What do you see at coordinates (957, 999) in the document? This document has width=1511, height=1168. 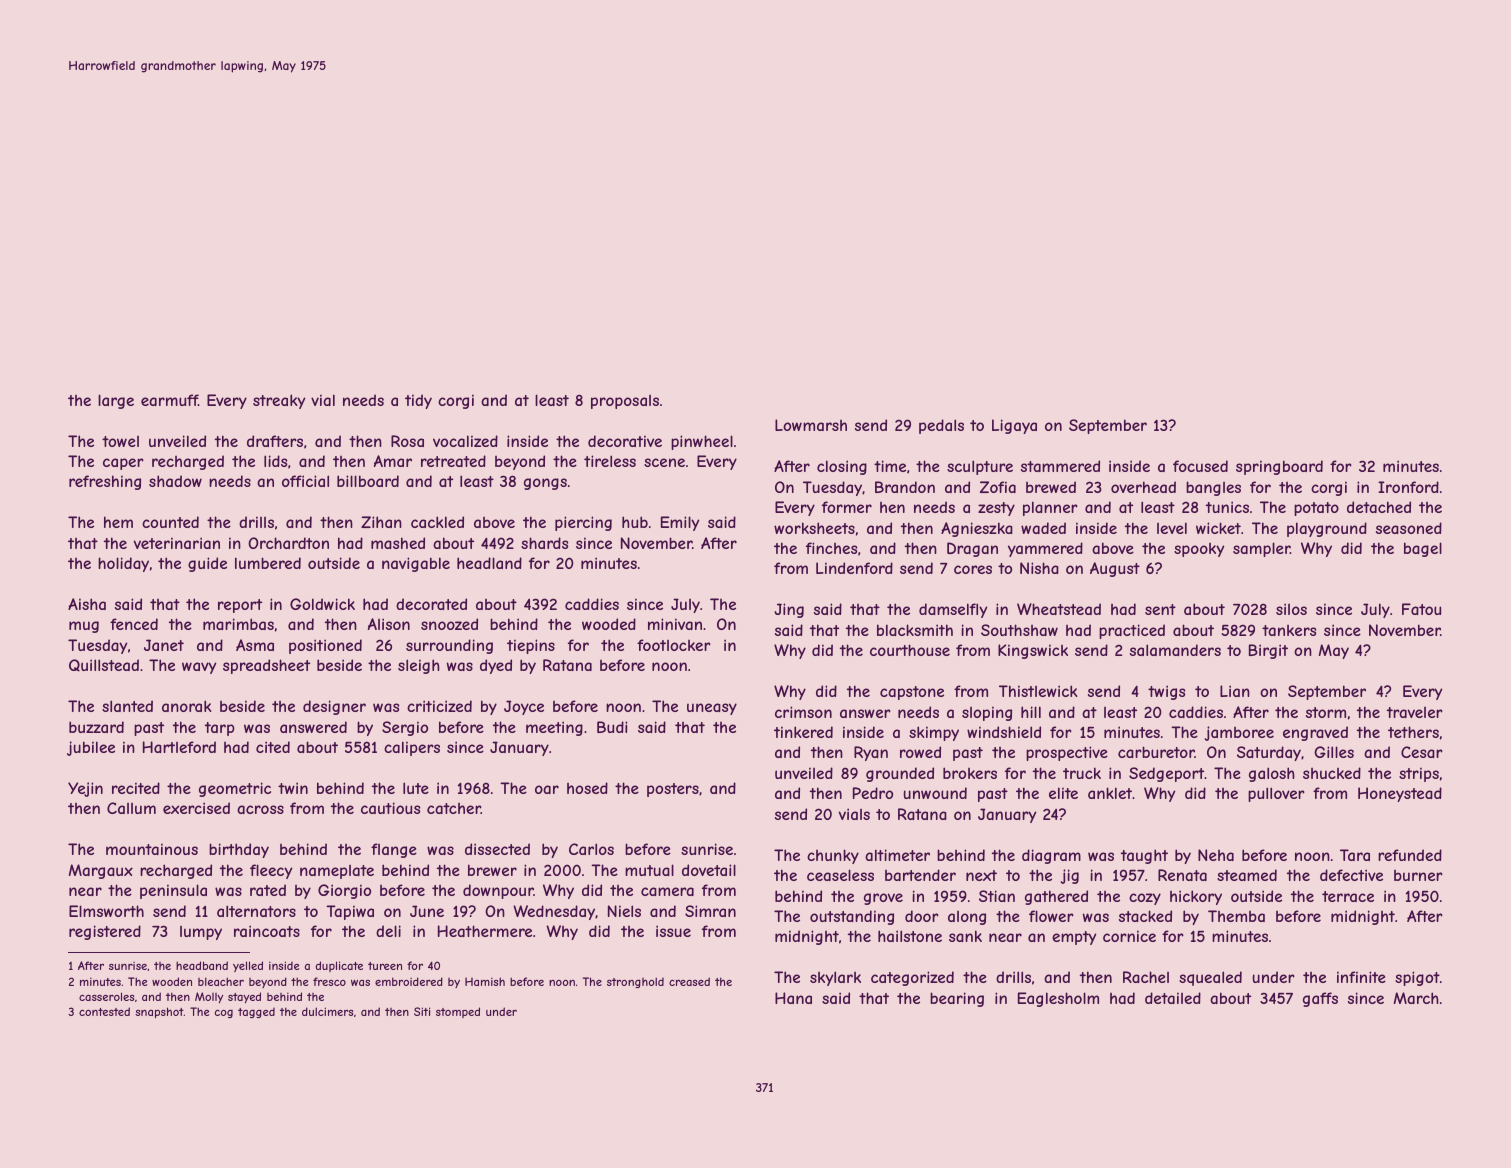 I see `bearing` at bounding box center [957, 999].
